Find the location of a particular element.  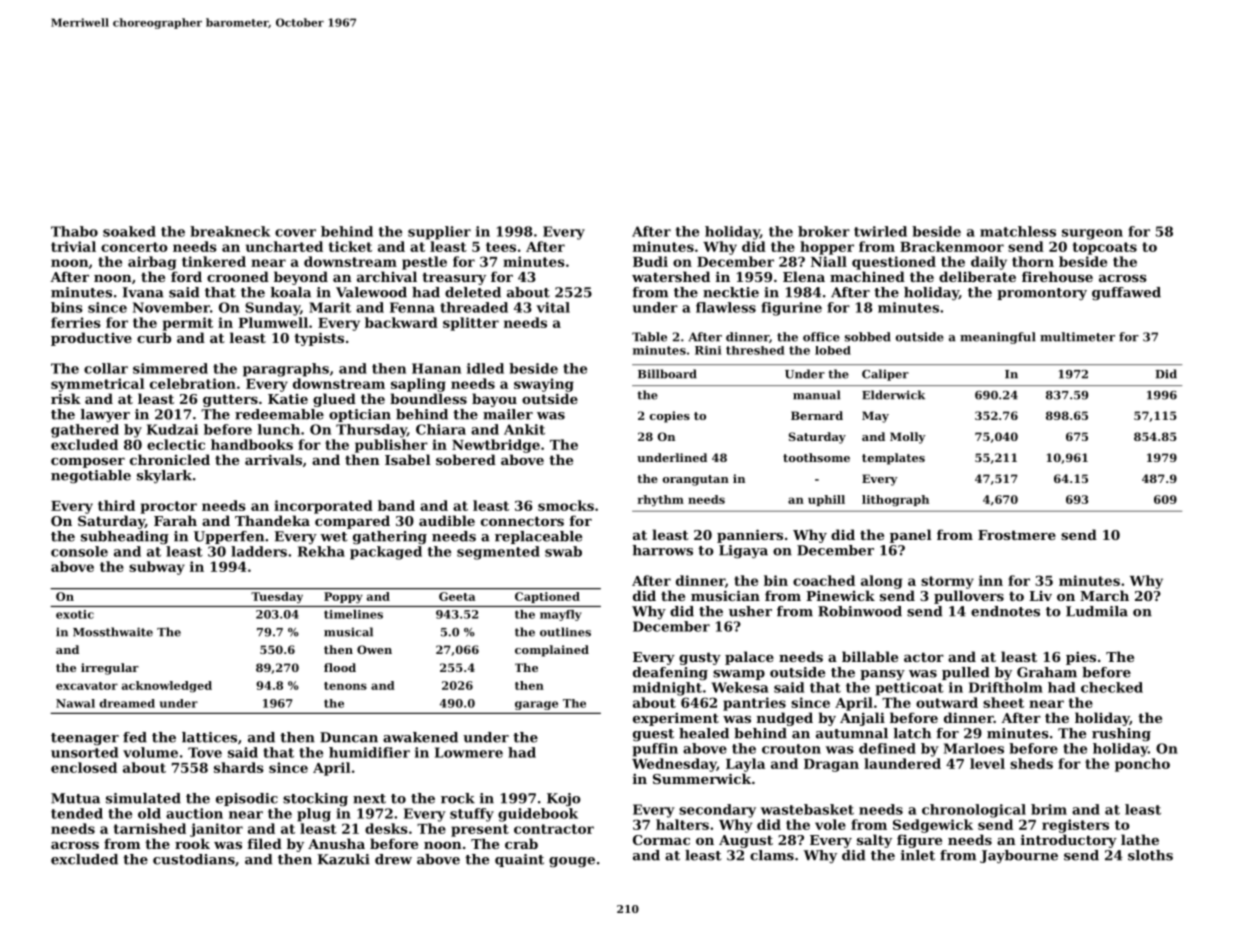

broker is located at coordinates (824, 231).
